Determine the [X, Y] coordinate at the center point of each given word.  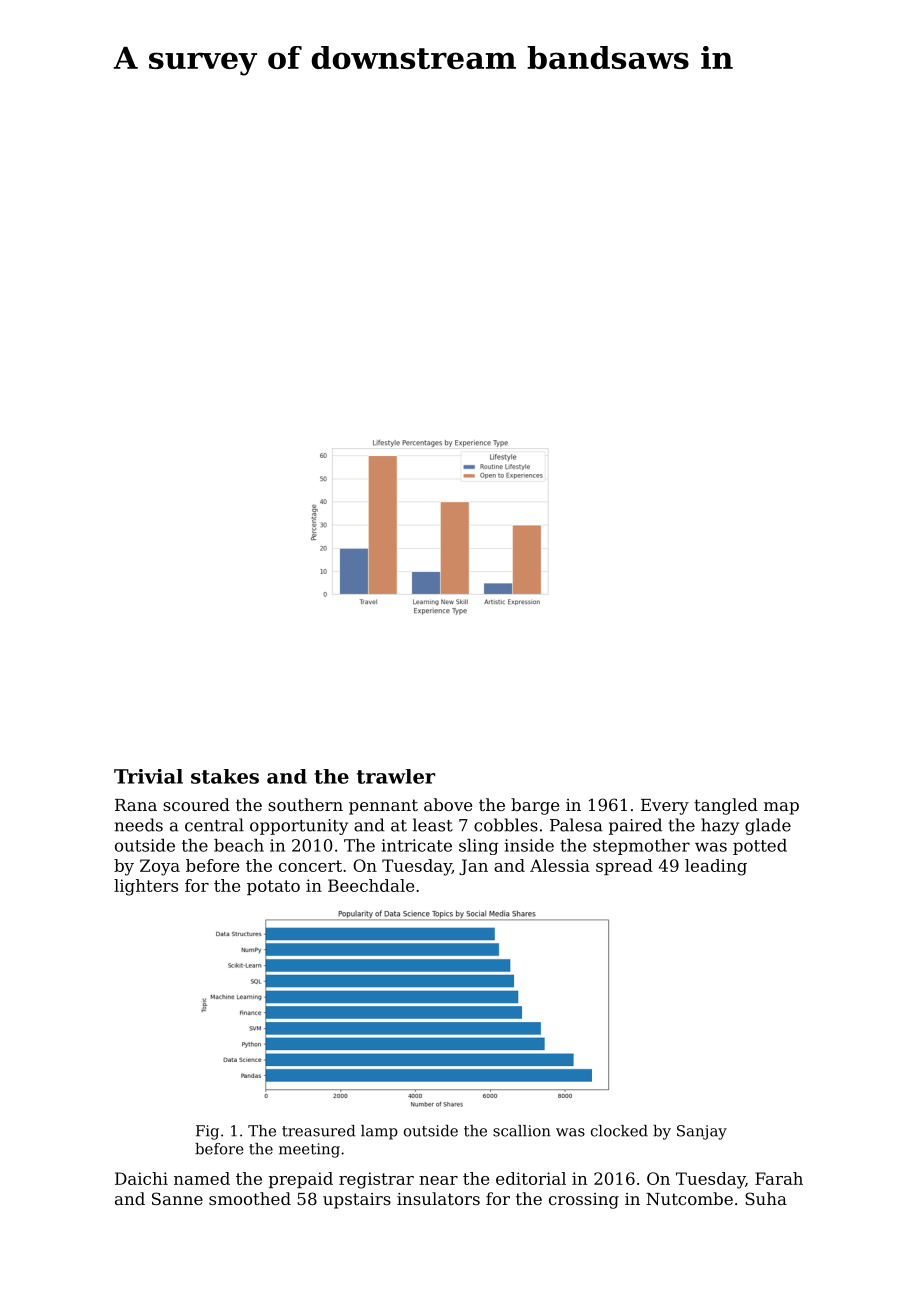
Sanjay [702, 1132]
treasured [318, 1131]
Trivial [148, 776]
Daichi [141, 1178]
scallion [522, 1131]
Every [665, 807]
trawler [396, 776]
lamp [379, 1132]
